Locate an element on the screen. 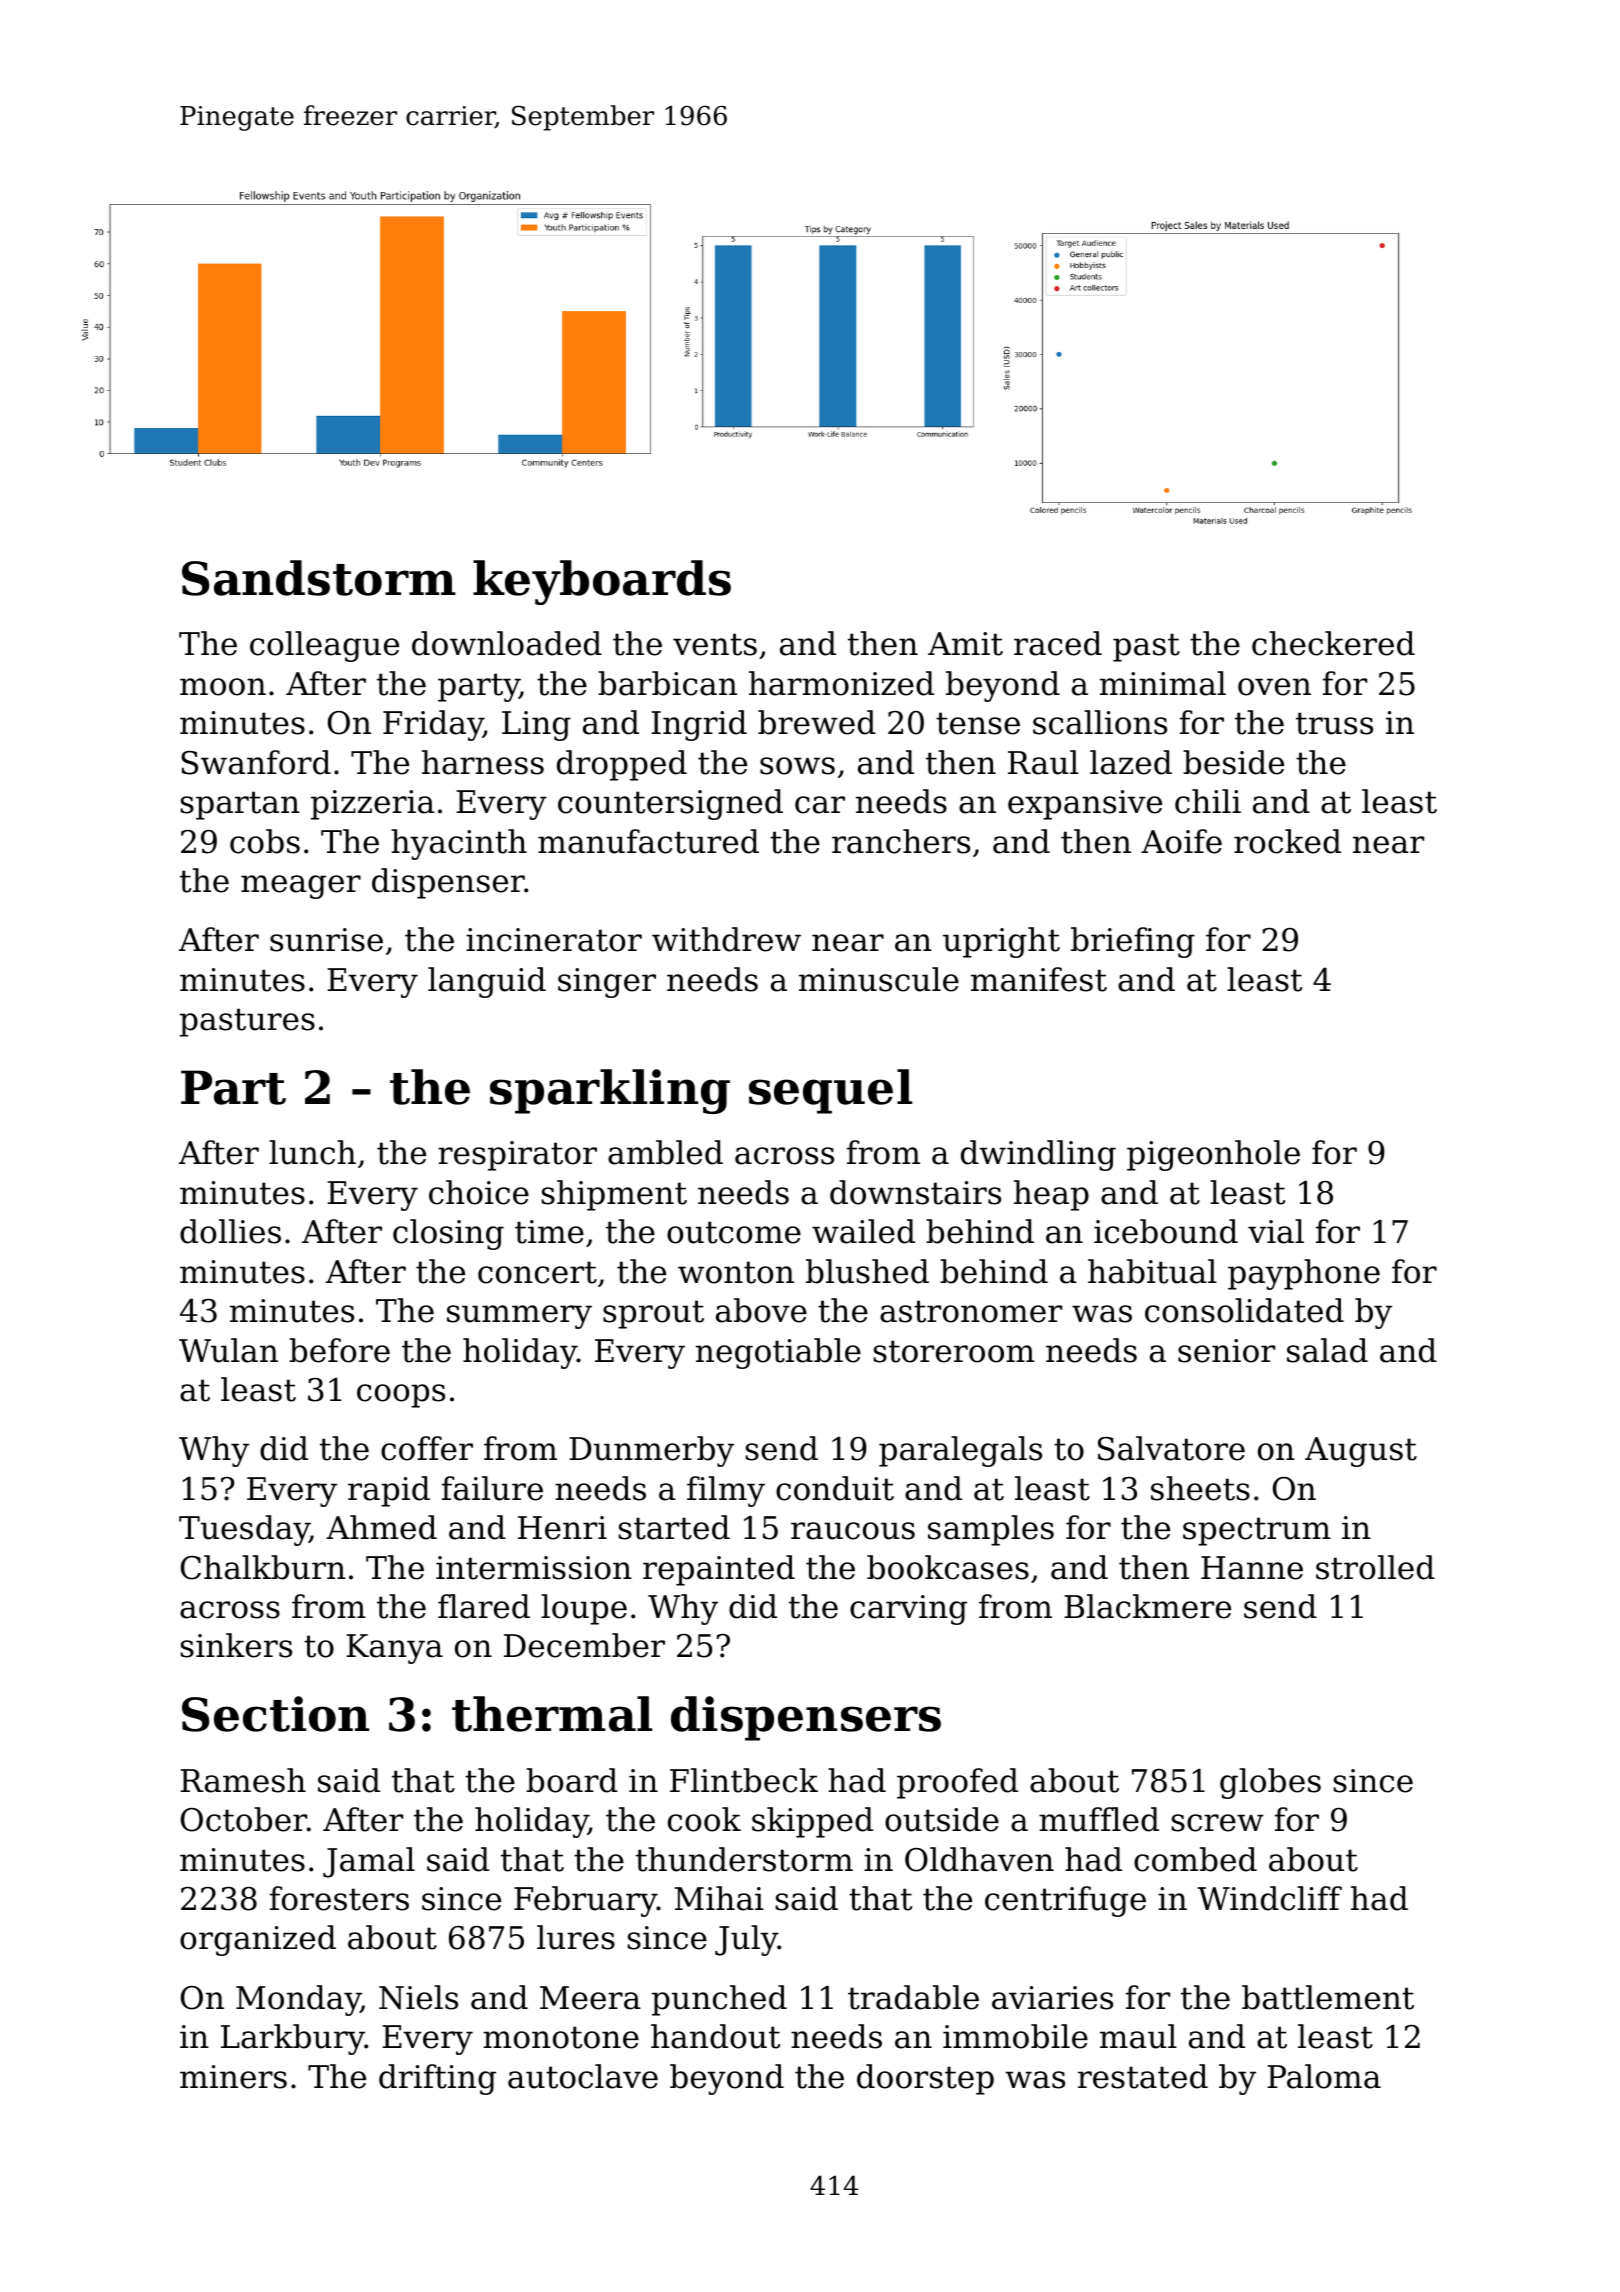 The image size is (1620, 2292). Kanya is located at coordinates (394, 1649).
